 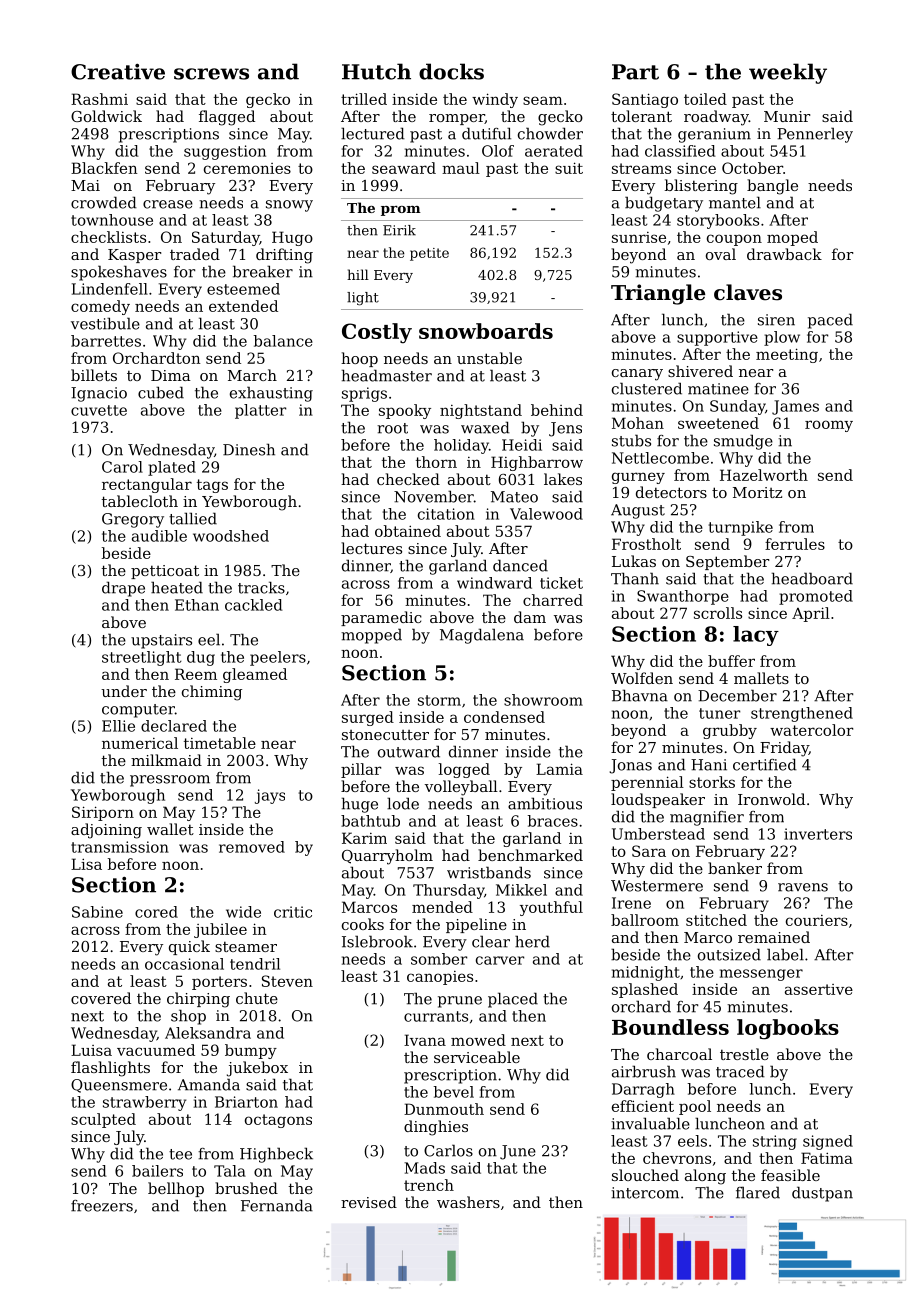 What do you see at coordinates (775, 1142) in the screenshot?
I see `string` at bounding box center [775, 1142].
